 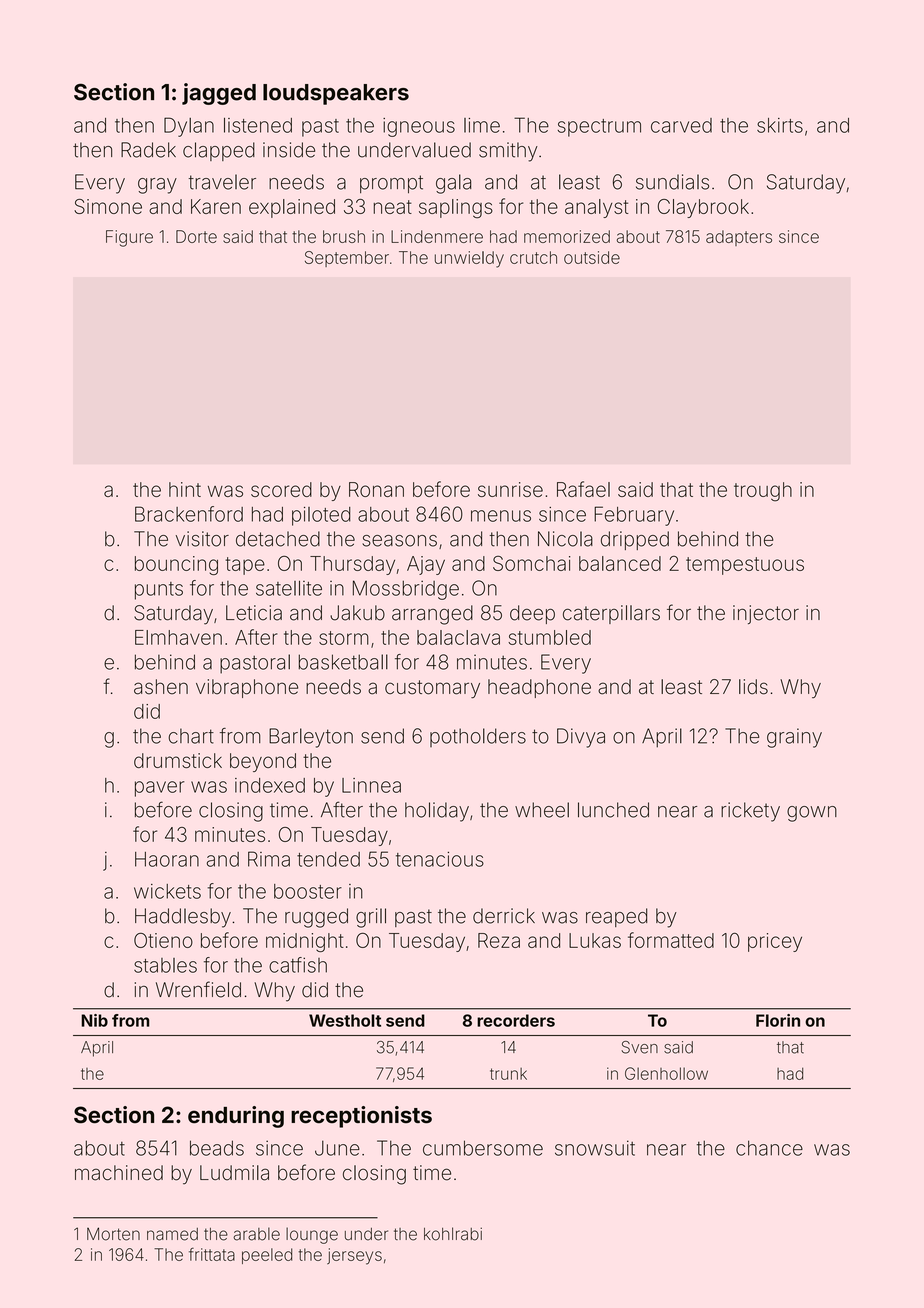 What do you see at coordinates (469, 259) in the screenshot?
I see `unwieldy` at bounding box center [469, 259].
